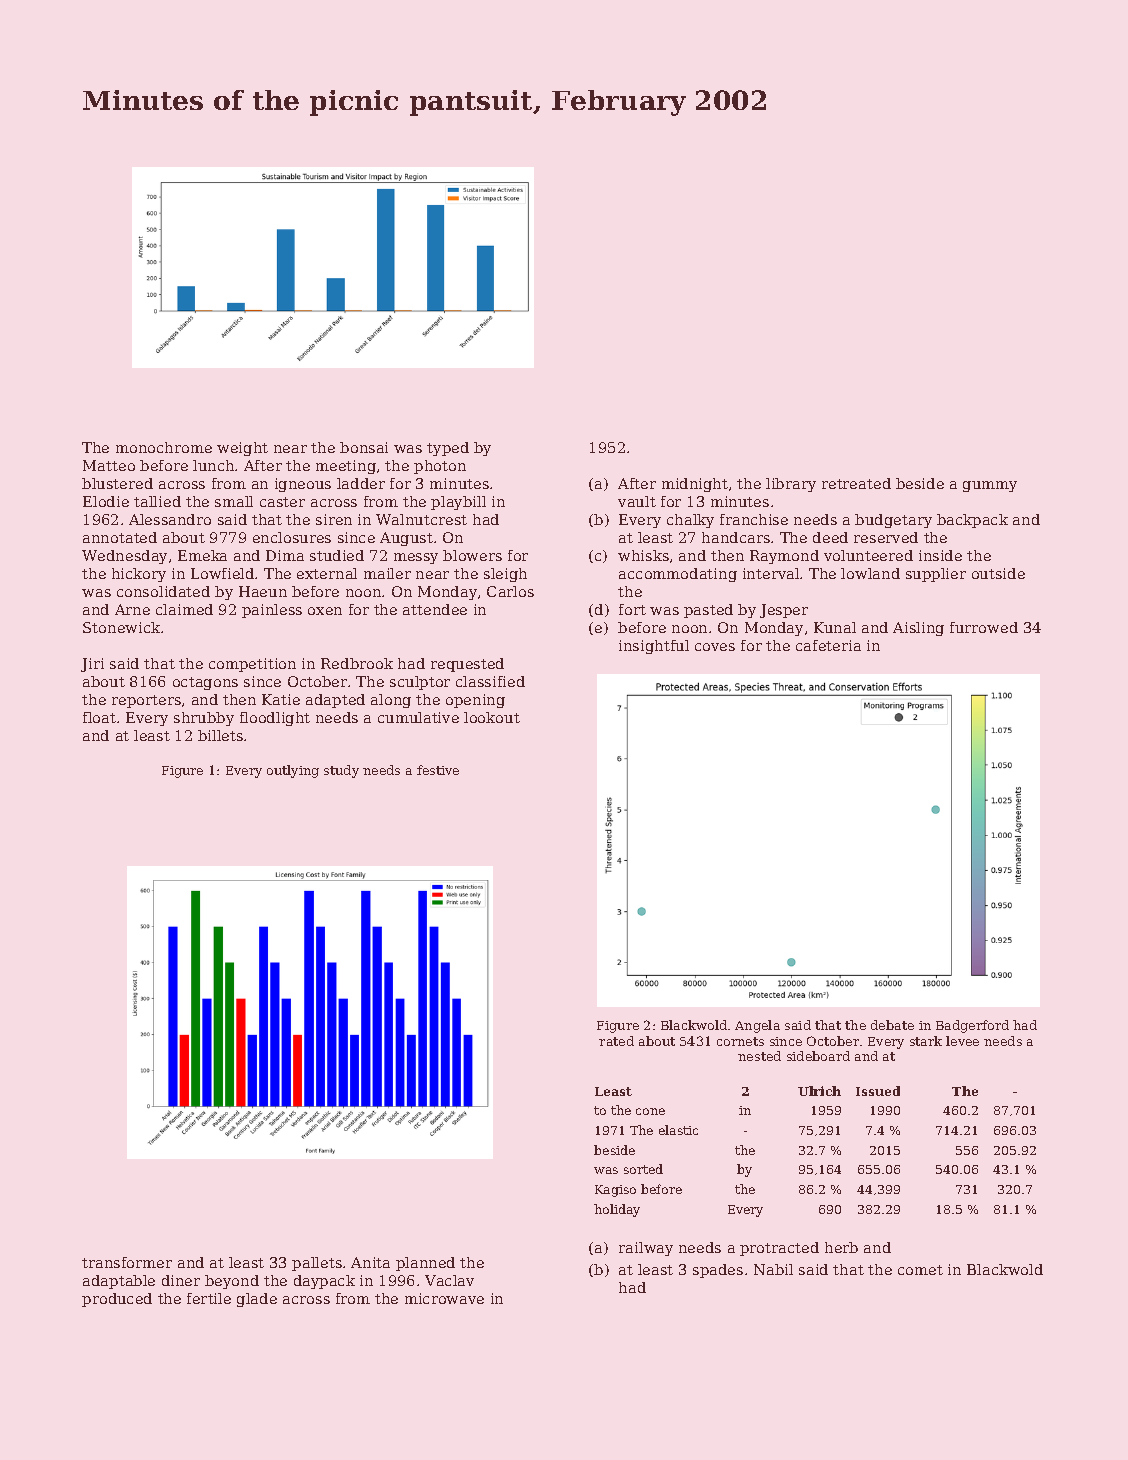 The width and height of the image is (1128, 1460). Describe the element at coordinates (757, 1026) in the image. I see `Angela` at that location.
